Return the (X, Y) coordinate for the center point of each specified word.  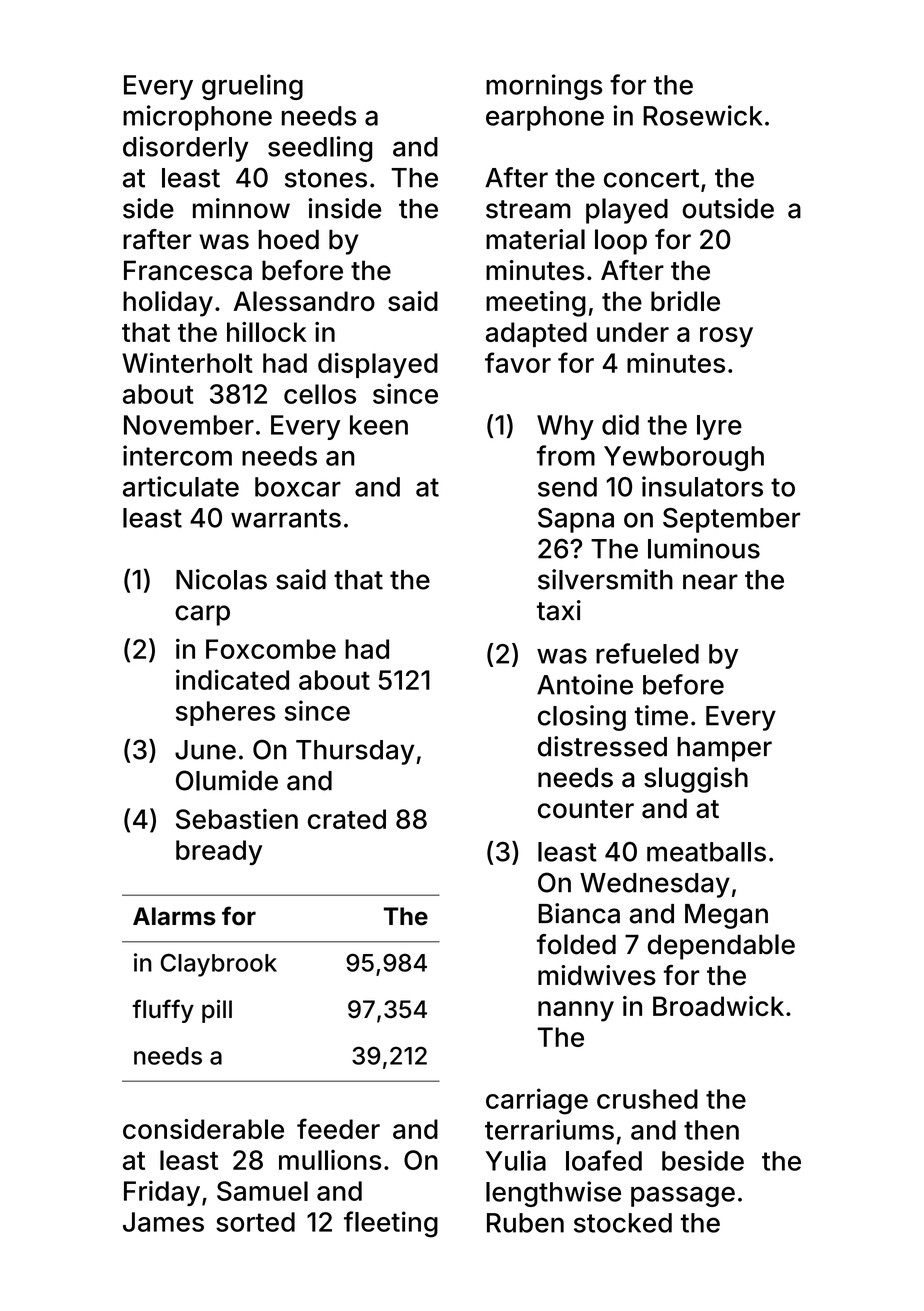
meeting (536, 304)
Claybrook (219, 965)
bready (219, 852)
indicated (232, 679)
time (661, 715)
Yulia (515, 1160)
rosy (726, 337)
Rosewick (702, 115)
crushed (647, 1099)
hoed (289, 240)
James (163, 1222)
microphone (197, 118)
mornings (544, 87)
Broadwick (718, 1006)
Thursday (355, 752)
